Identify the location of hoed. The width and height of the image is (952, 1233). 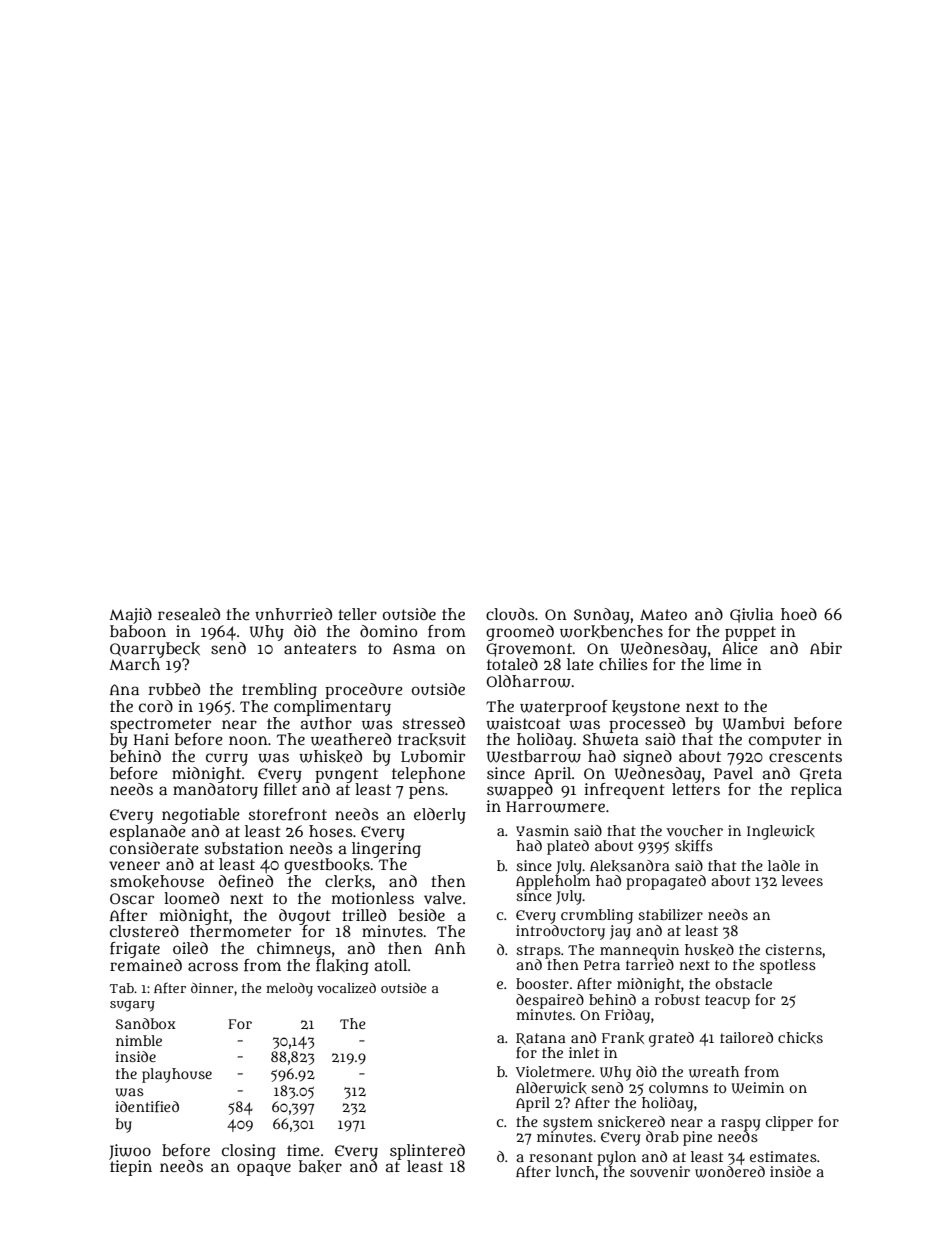
(799, 614).
